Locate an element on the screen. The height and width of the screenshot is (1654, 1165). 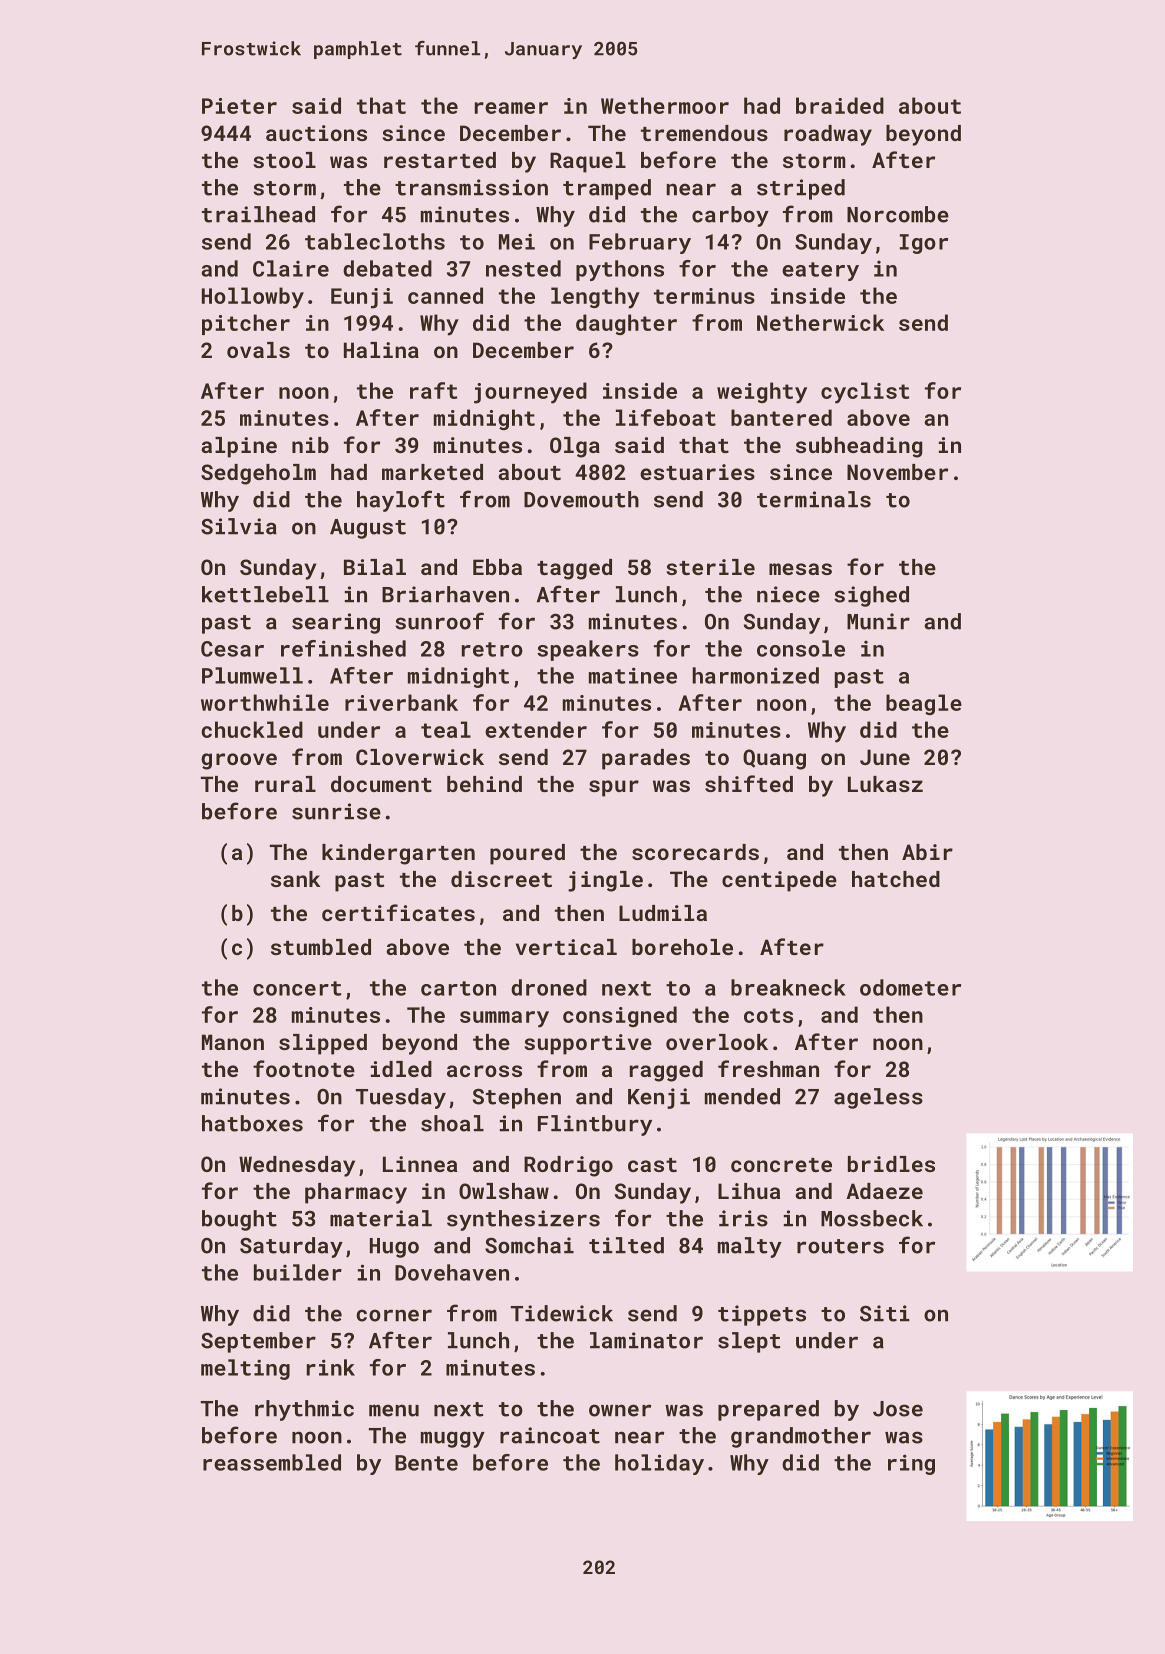
borehole is located at coordinates (682, 947).
